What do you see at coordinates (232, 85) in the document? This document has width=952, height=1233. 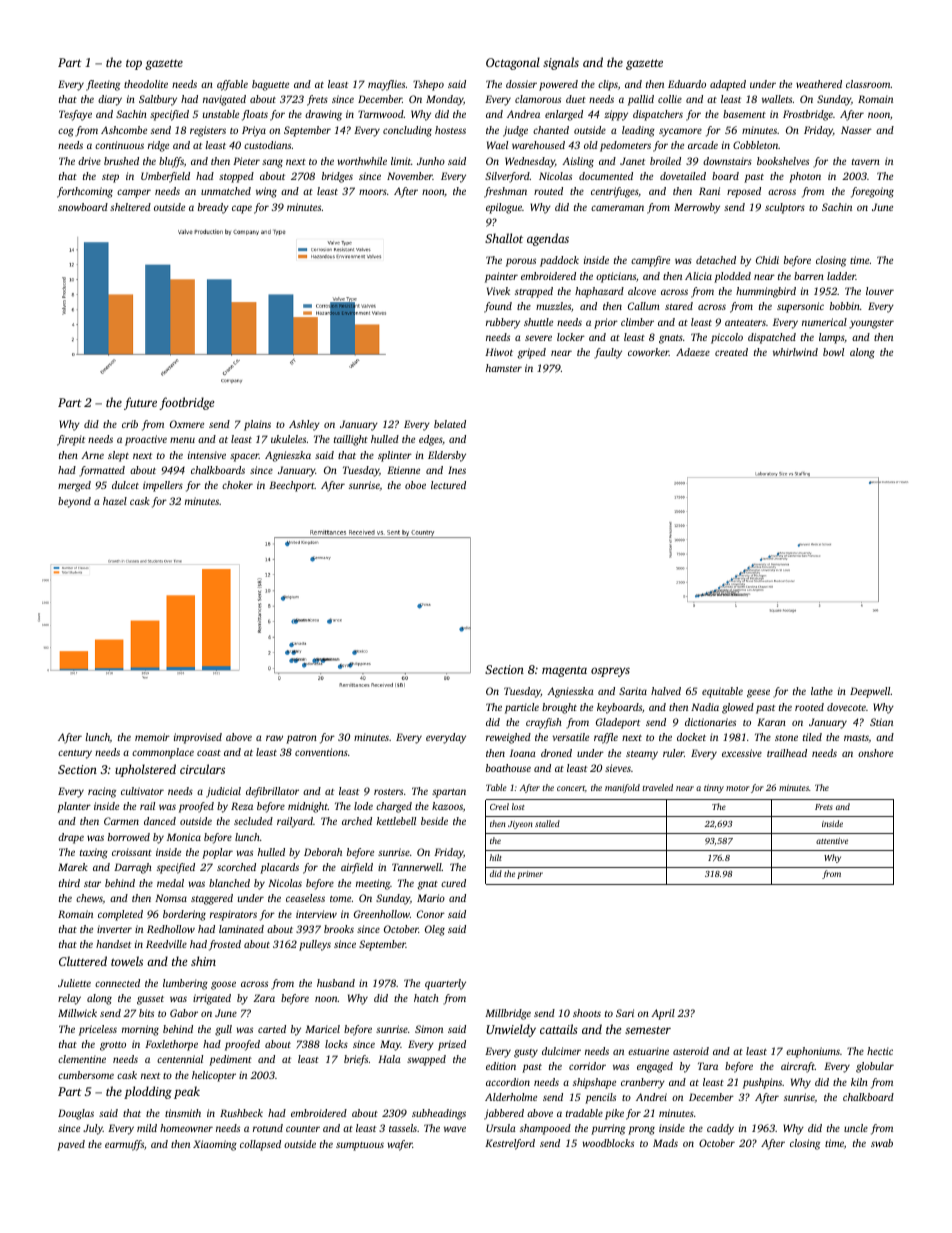 I see `affable` at bounding box center [232, 85].
